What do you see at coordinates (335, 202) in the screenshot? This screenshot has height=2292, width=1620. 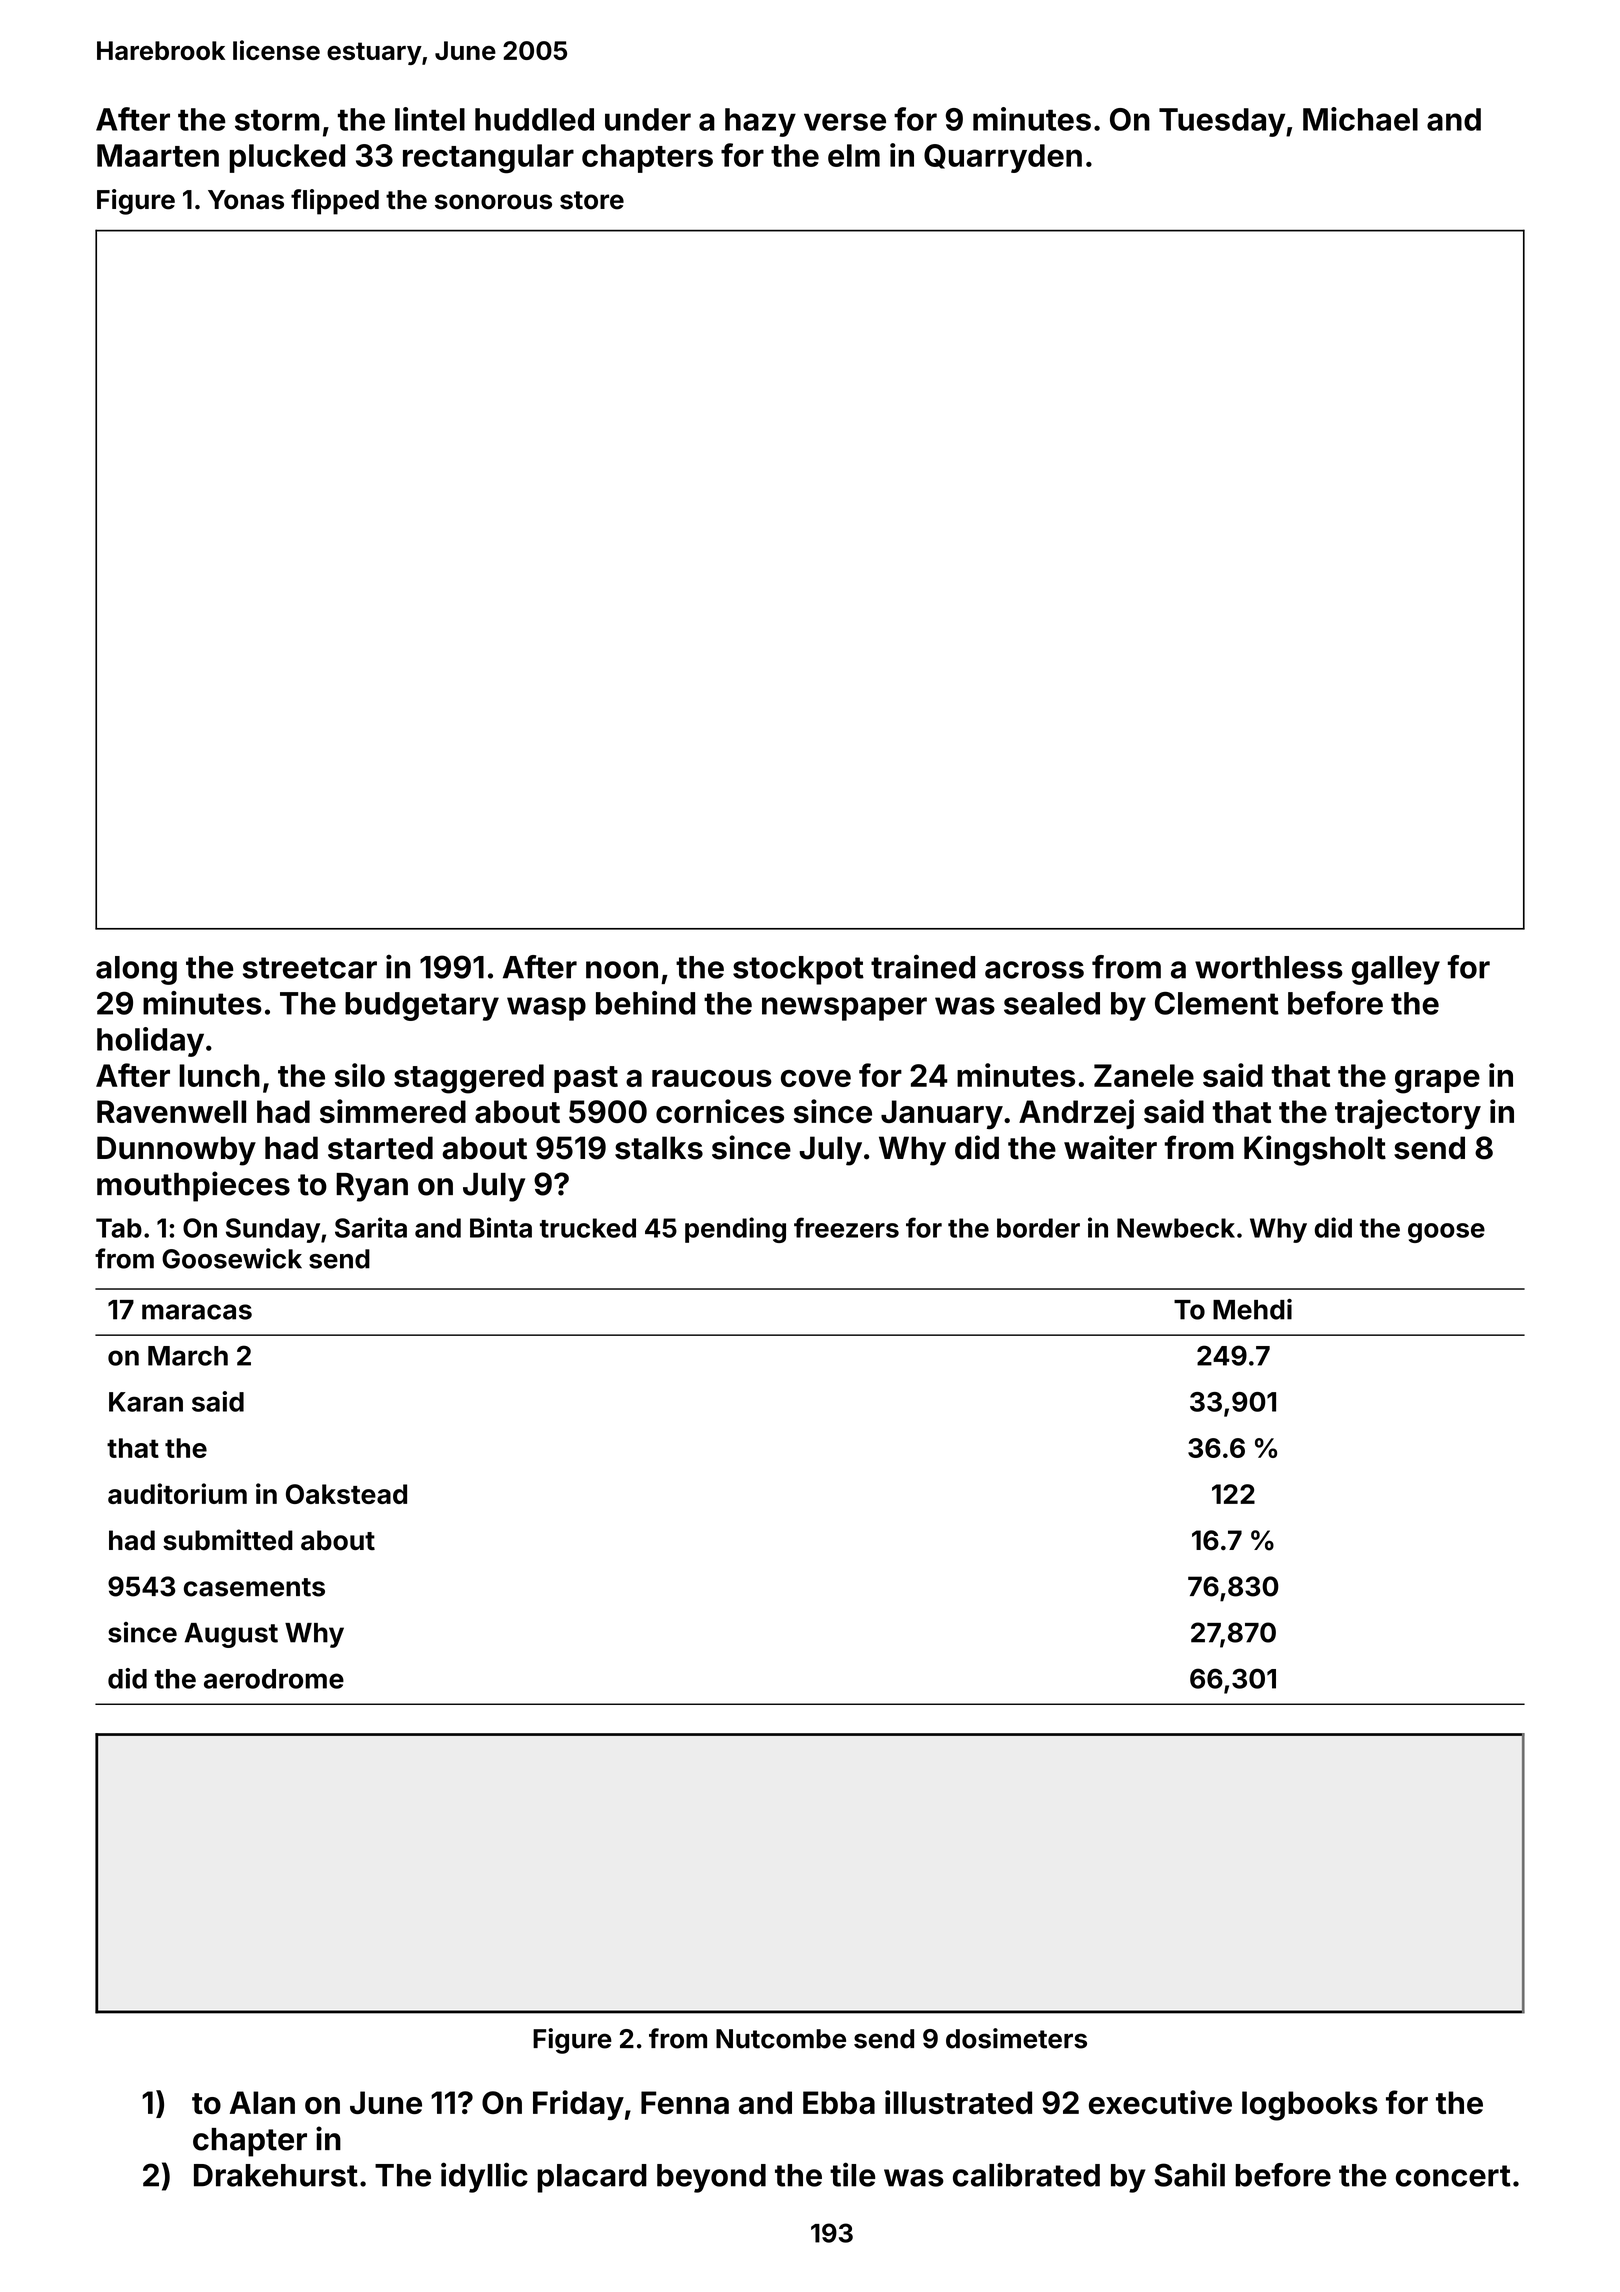 I see `flipped` at bounding box center [335, 202].
